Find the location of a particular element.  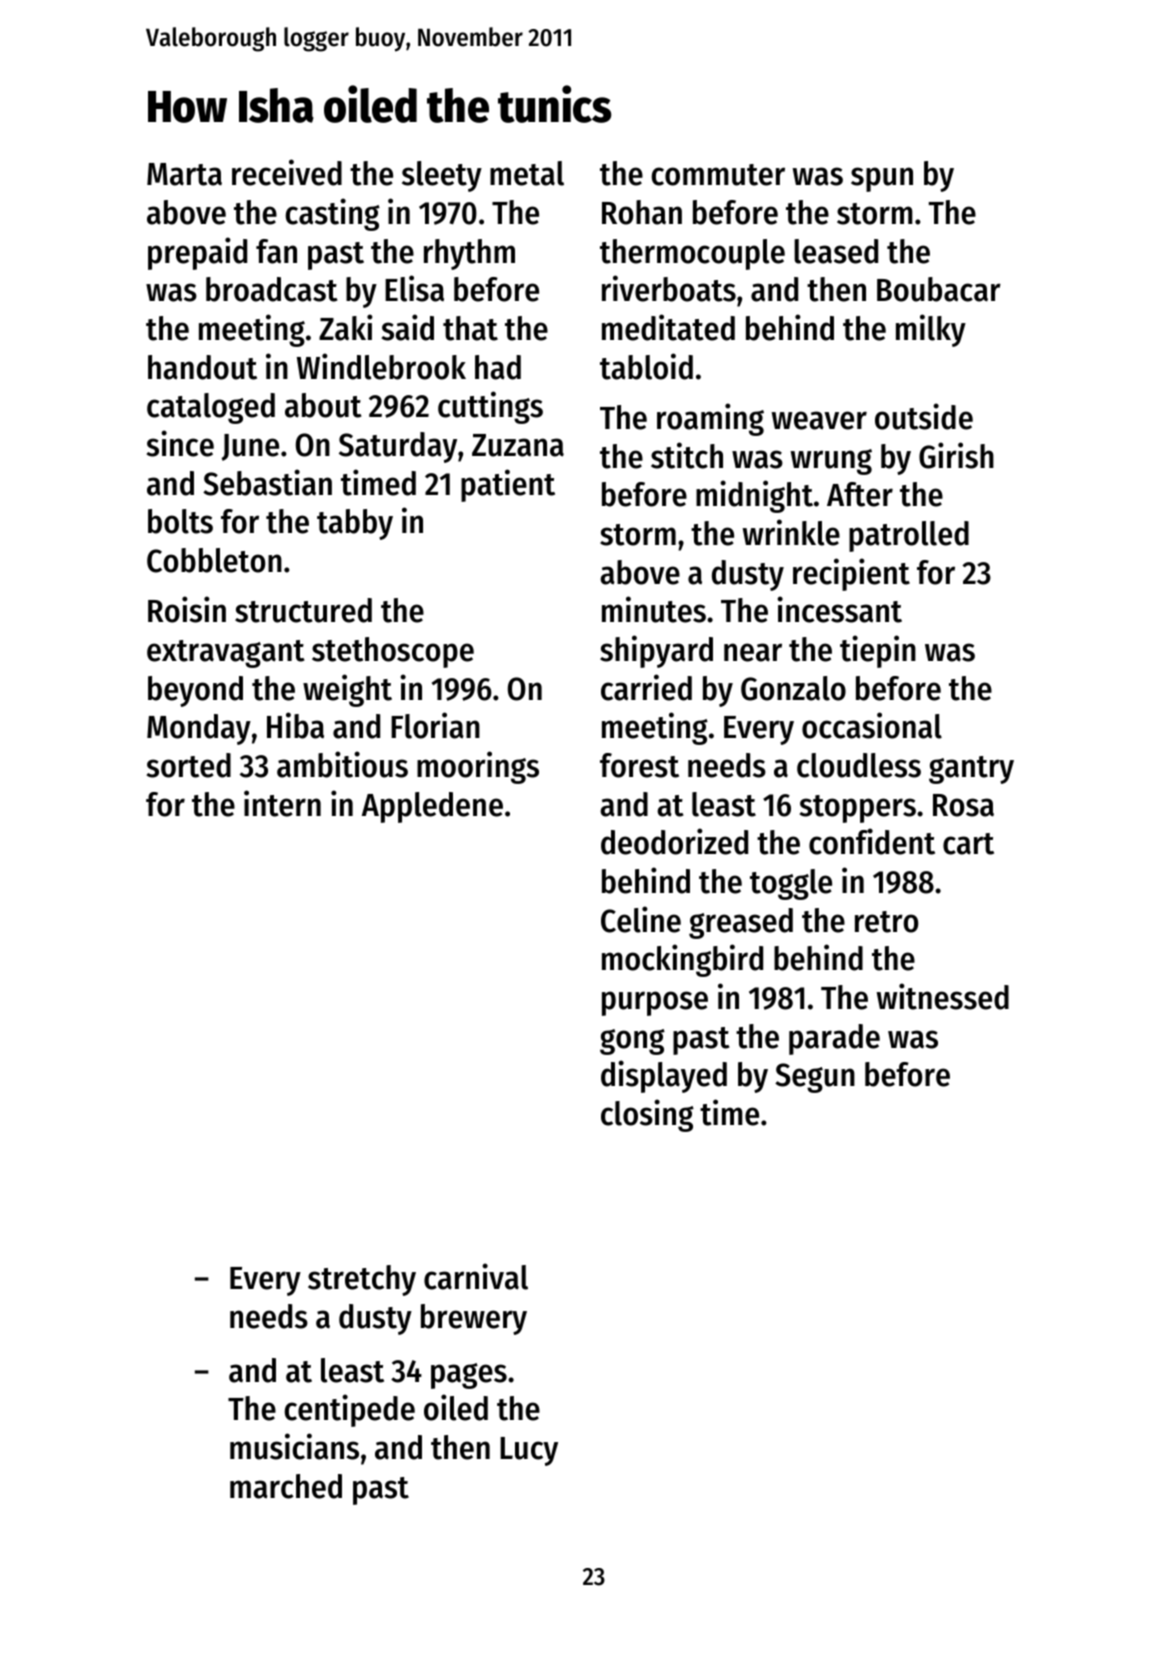

structured is located at coordinates (303, 610).
